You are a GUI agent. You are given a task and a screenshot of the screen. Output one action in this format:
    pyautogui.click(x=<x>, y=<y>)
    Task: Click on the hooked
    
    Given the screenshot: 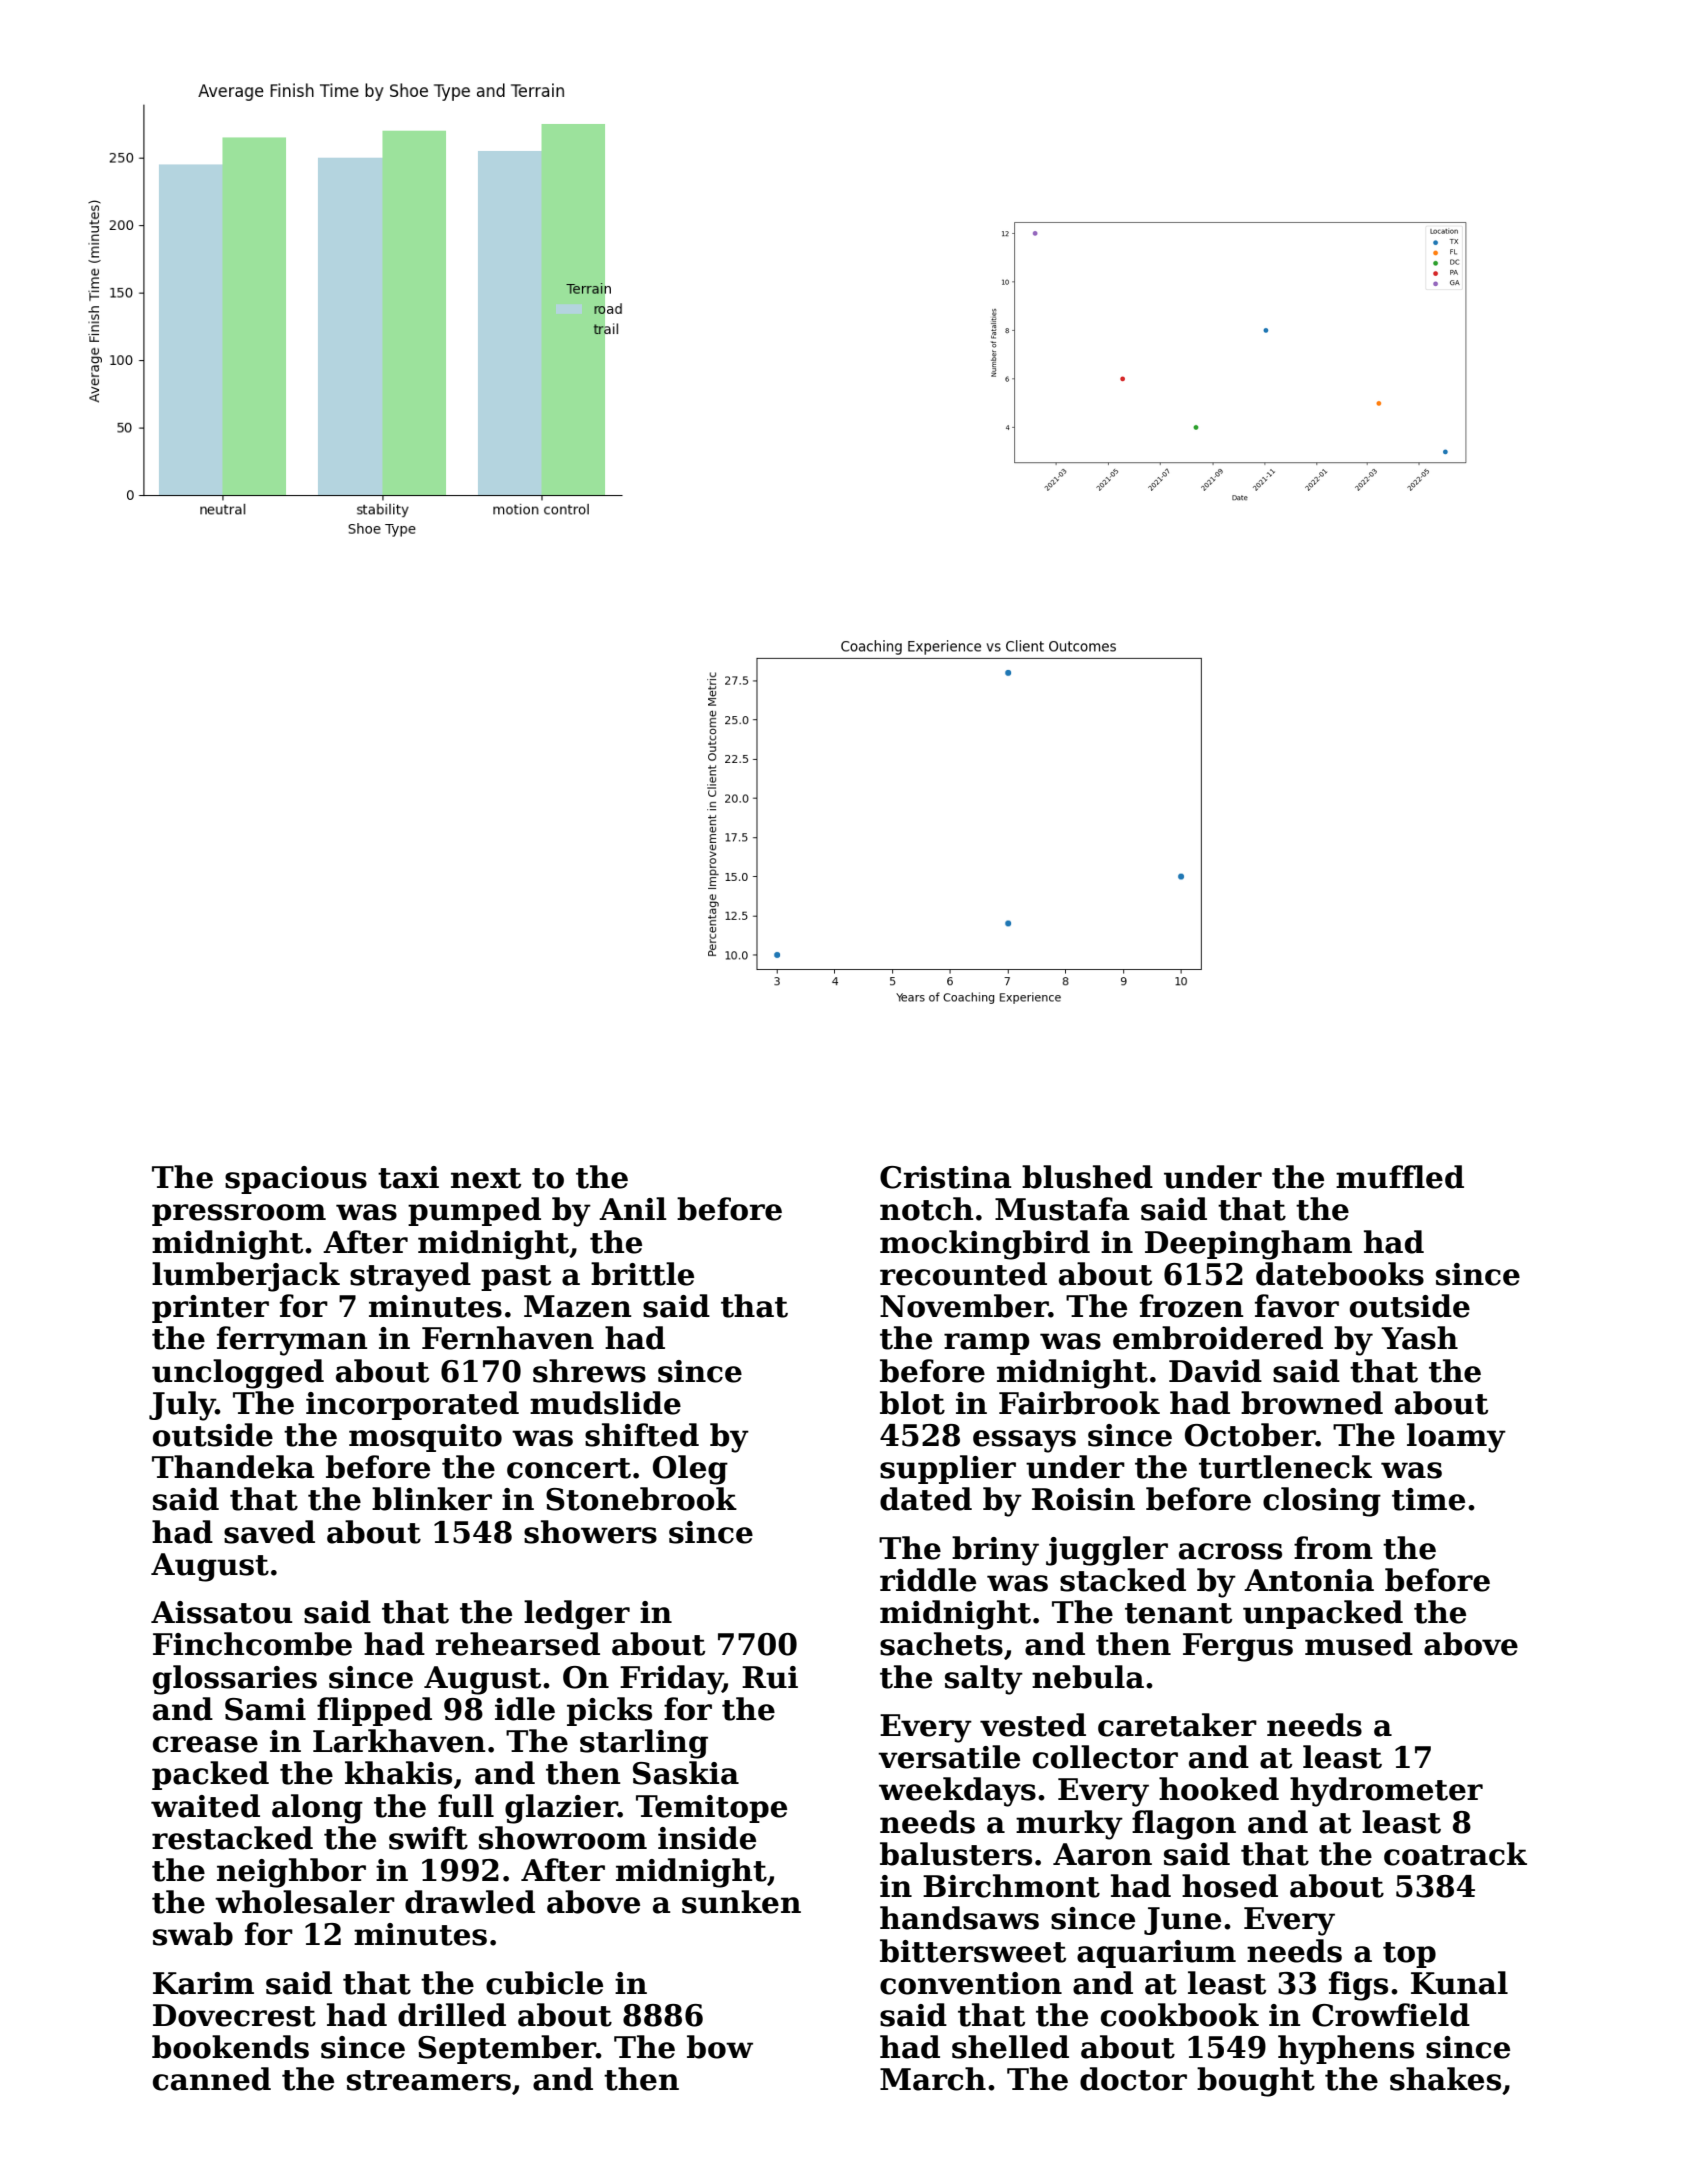 What is the action you would take?
    pyautogui.click(x=1219, y=1789)
